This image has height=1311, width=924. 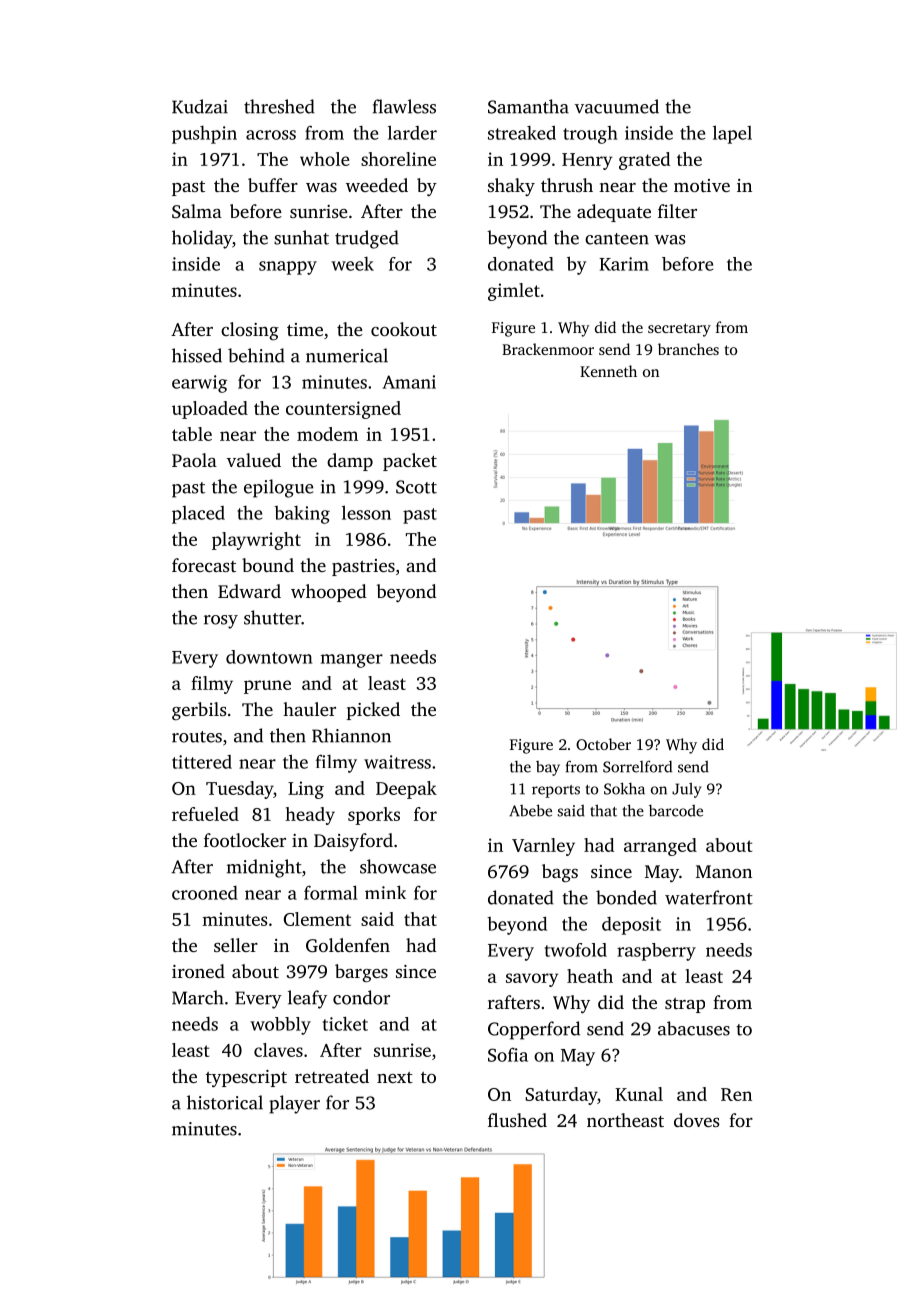 I want to click on Sorrelford, so click(x=637, y=767).
